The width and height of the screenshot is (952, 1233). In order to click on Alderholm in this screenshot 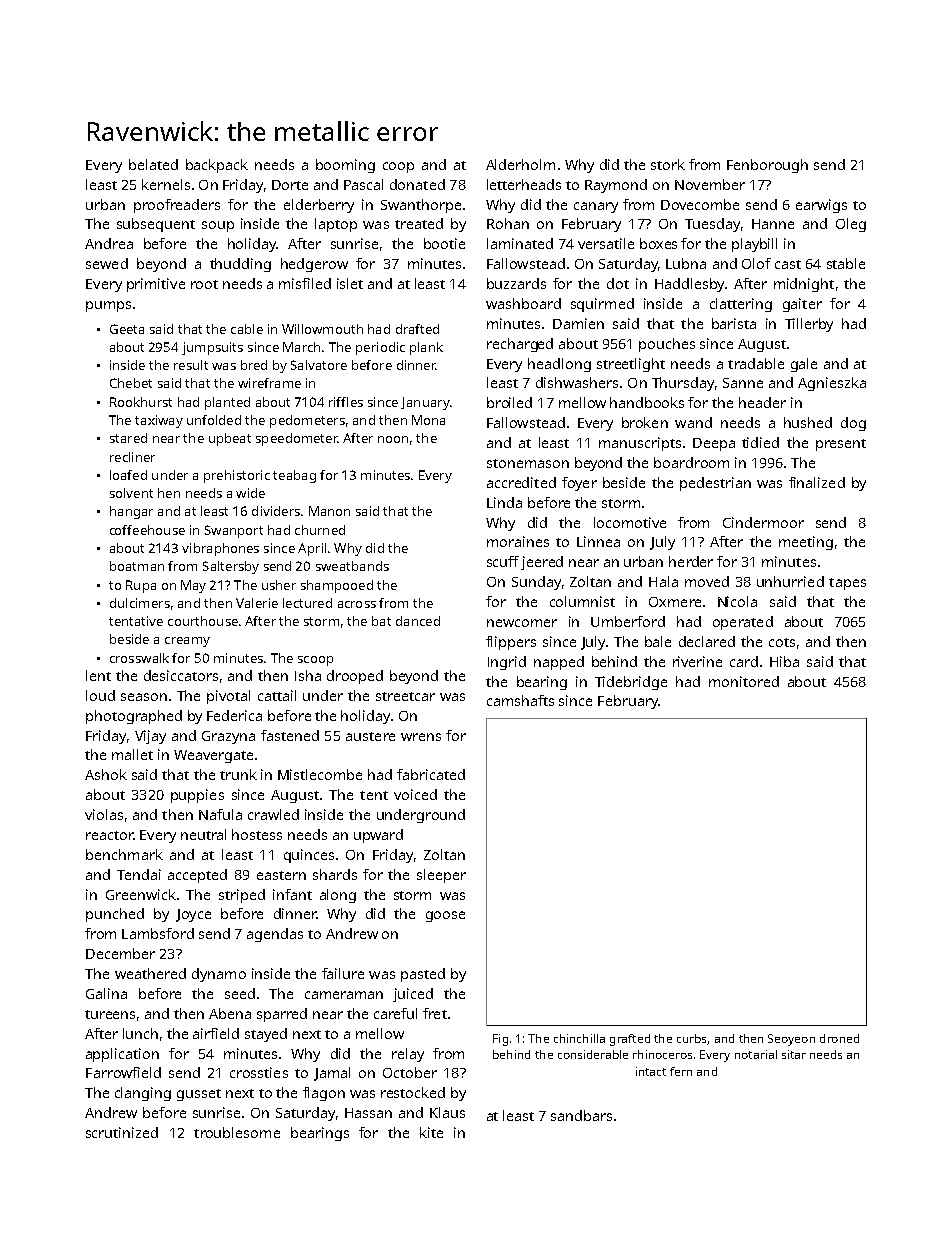, I will do `click(520, 164)`.
